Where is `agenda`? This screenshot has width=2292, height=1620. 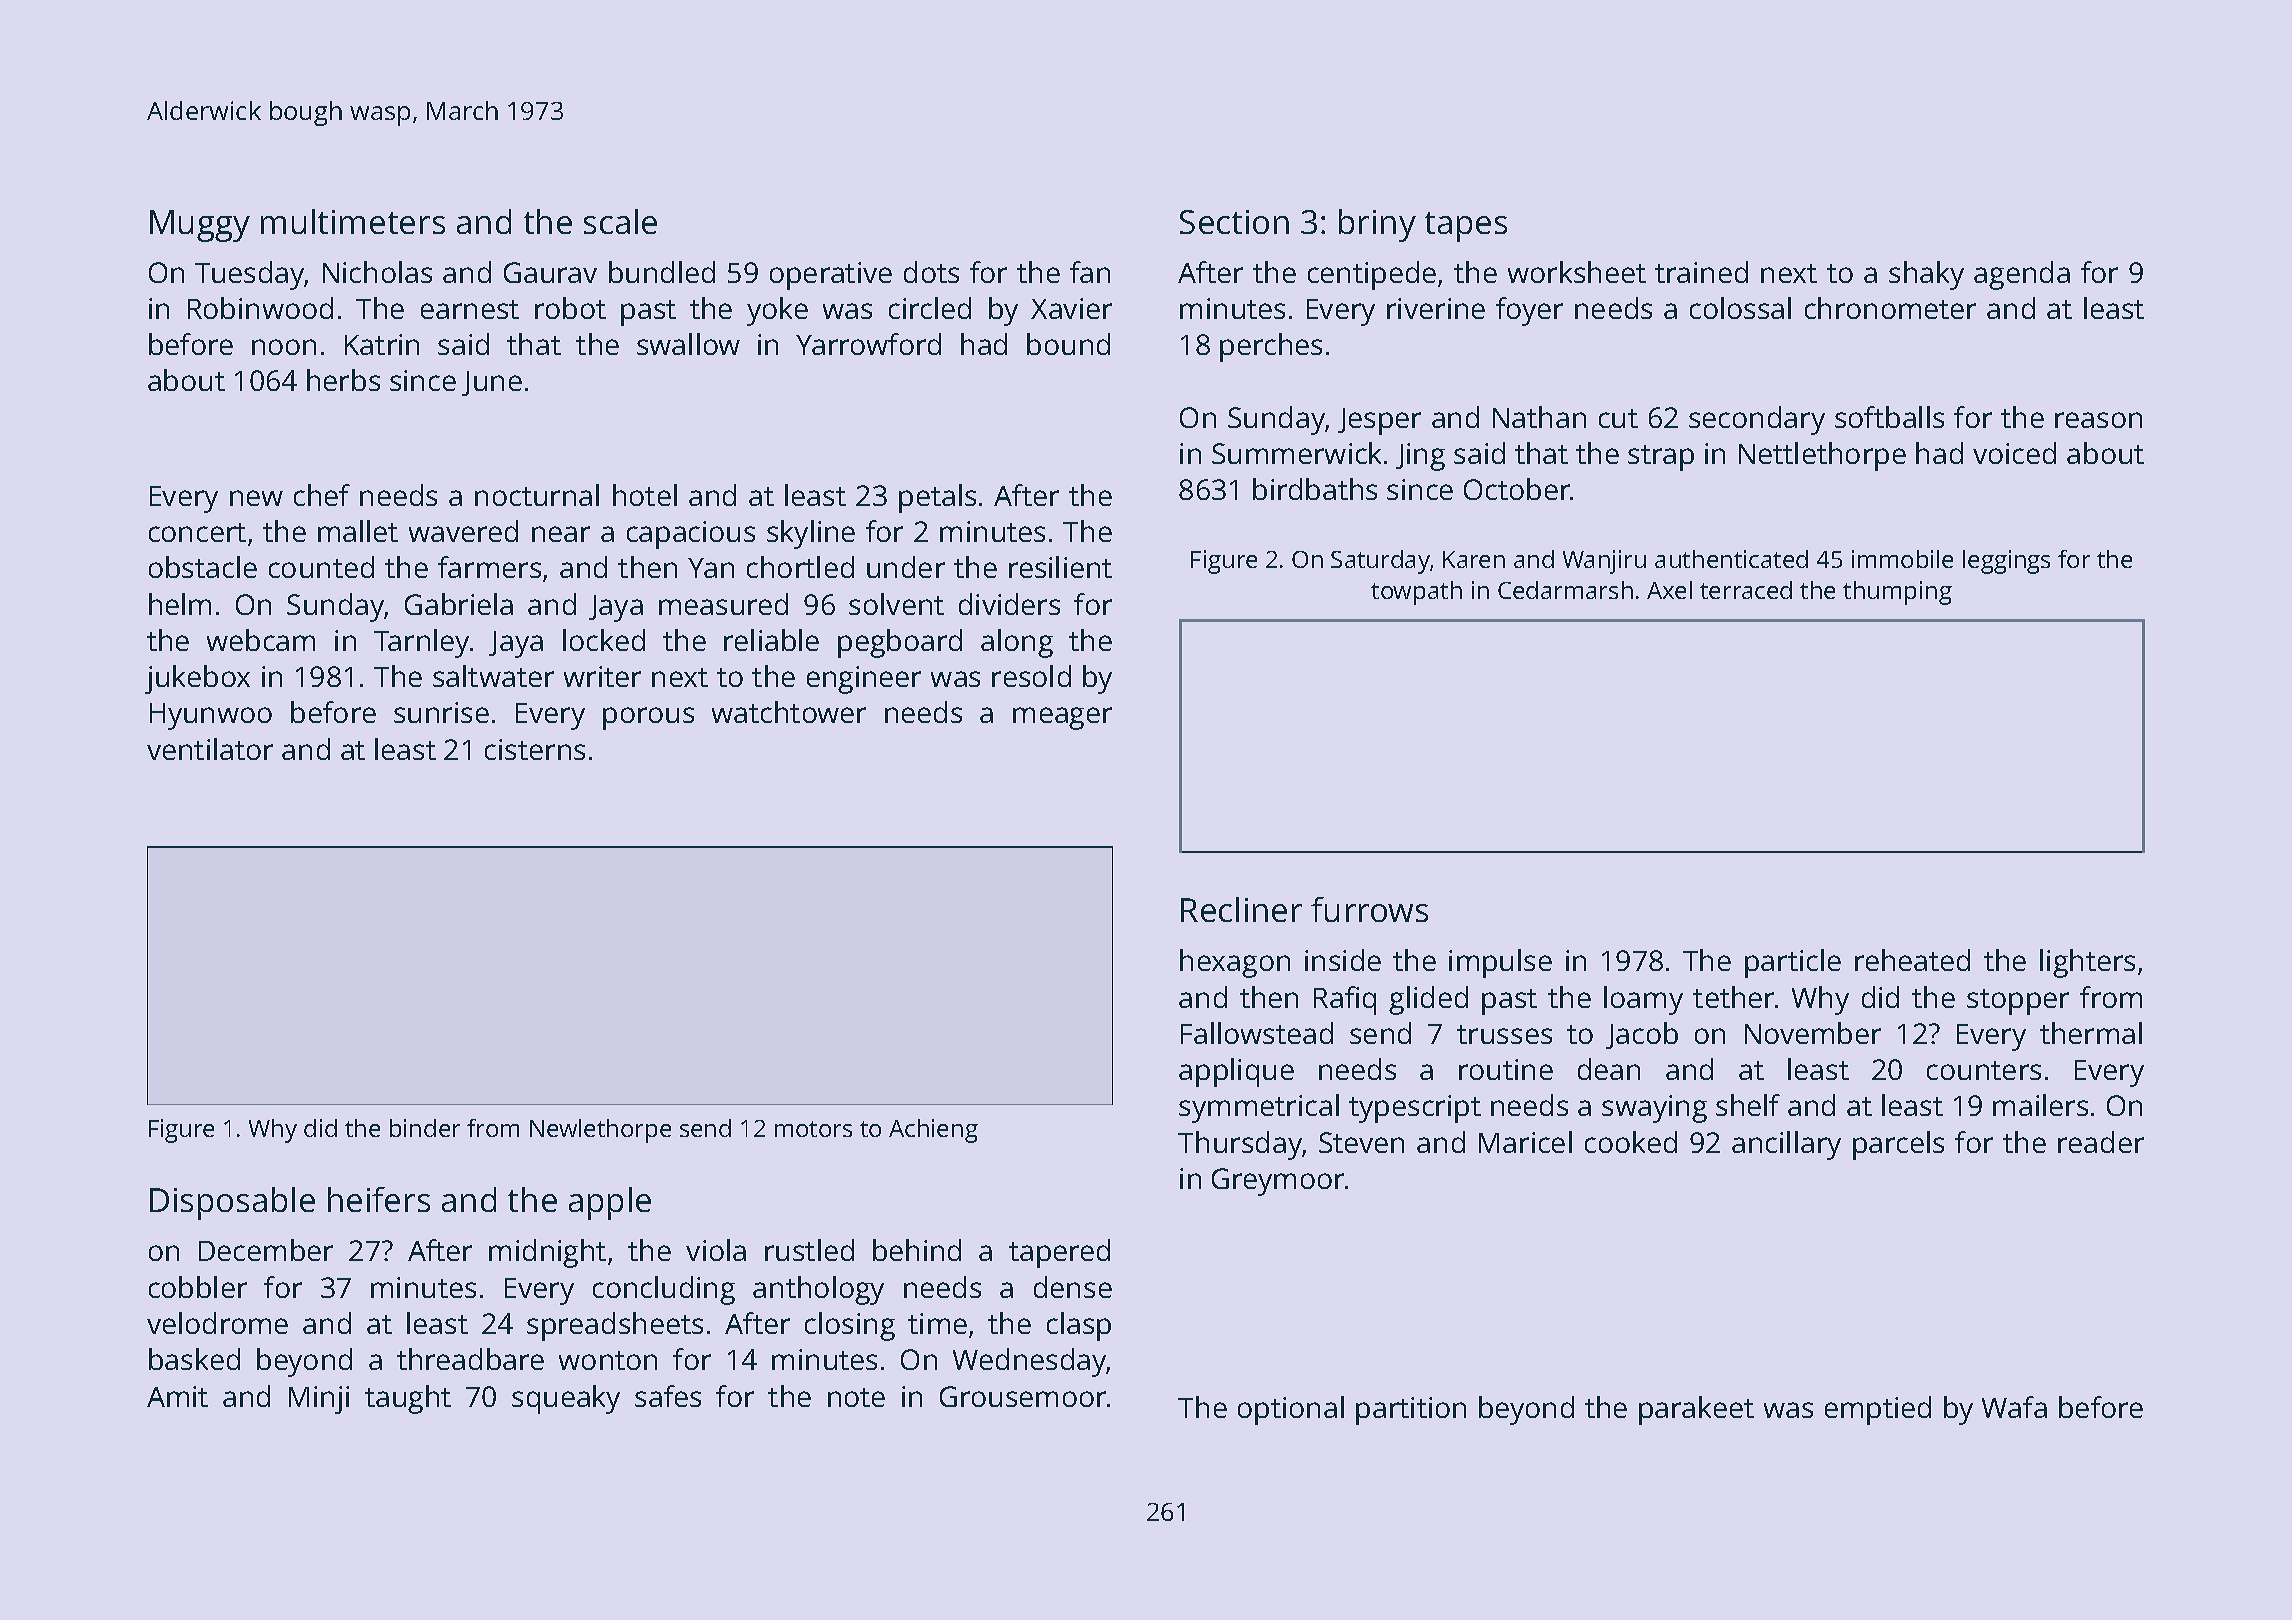
agenda is located at coordinates (2022, 275).
